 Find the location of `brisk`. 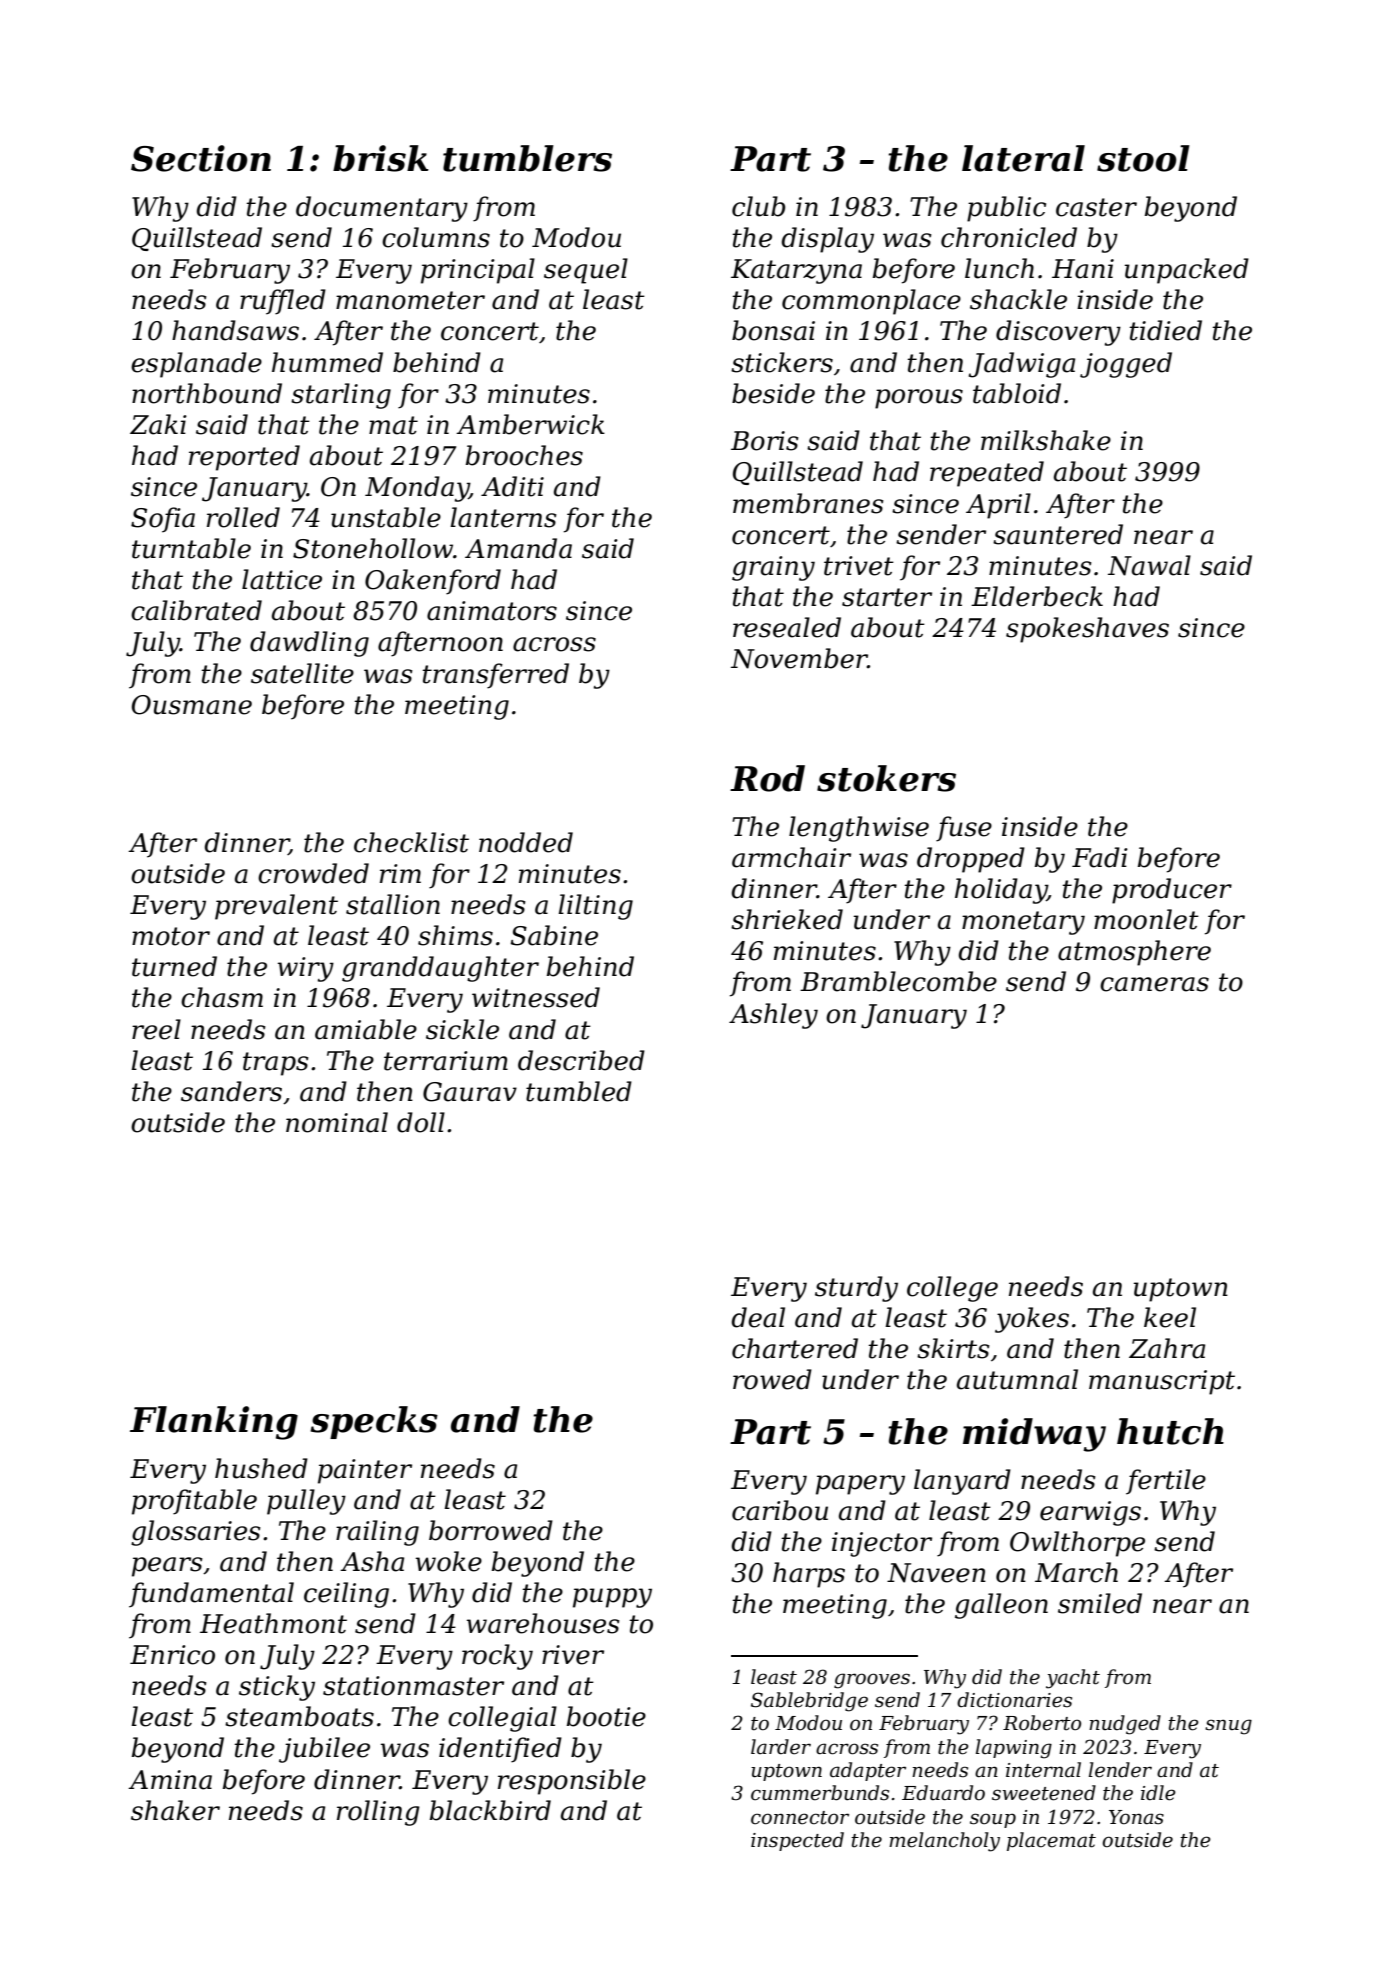

brisk is located at coordinates (381, 158).
